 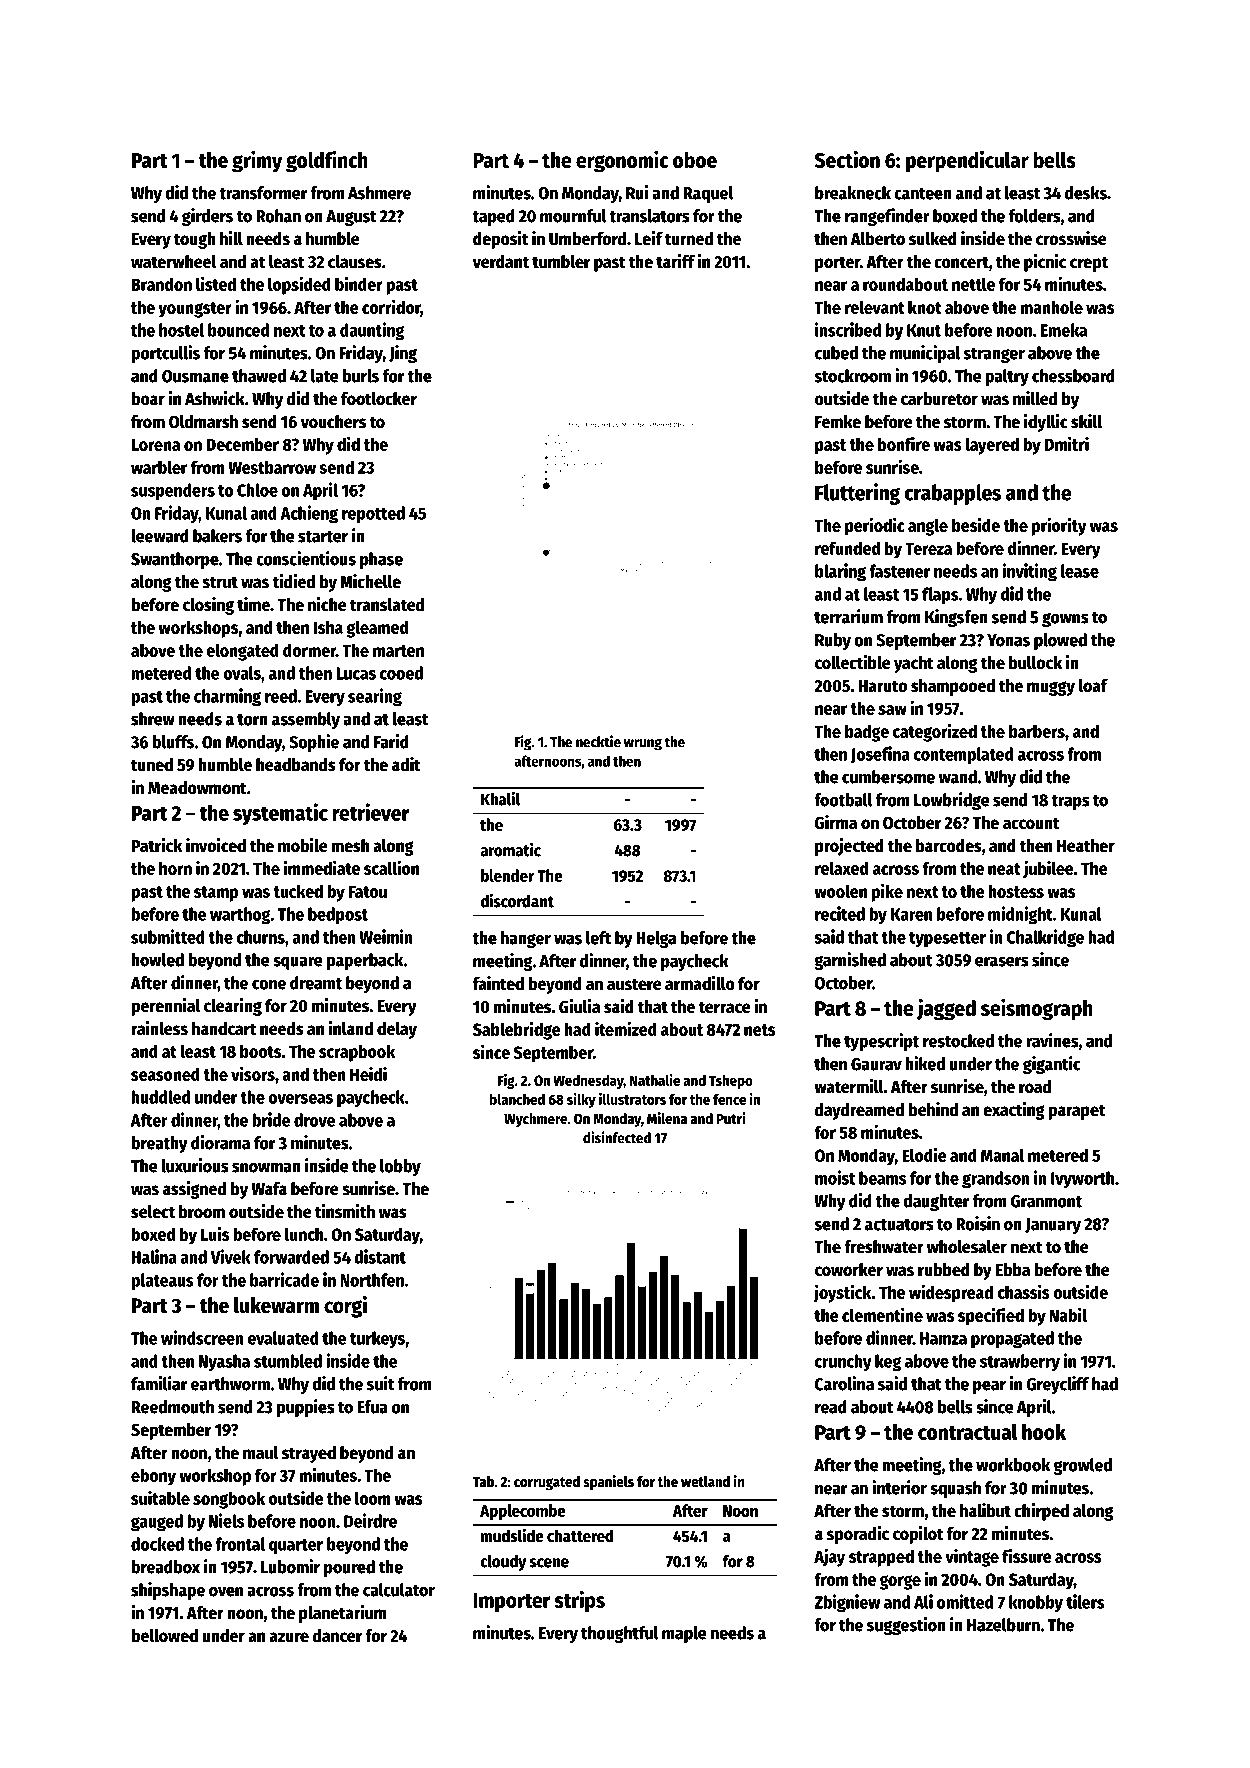 I want to click on Elodie, so click(x=924, y=1154).
